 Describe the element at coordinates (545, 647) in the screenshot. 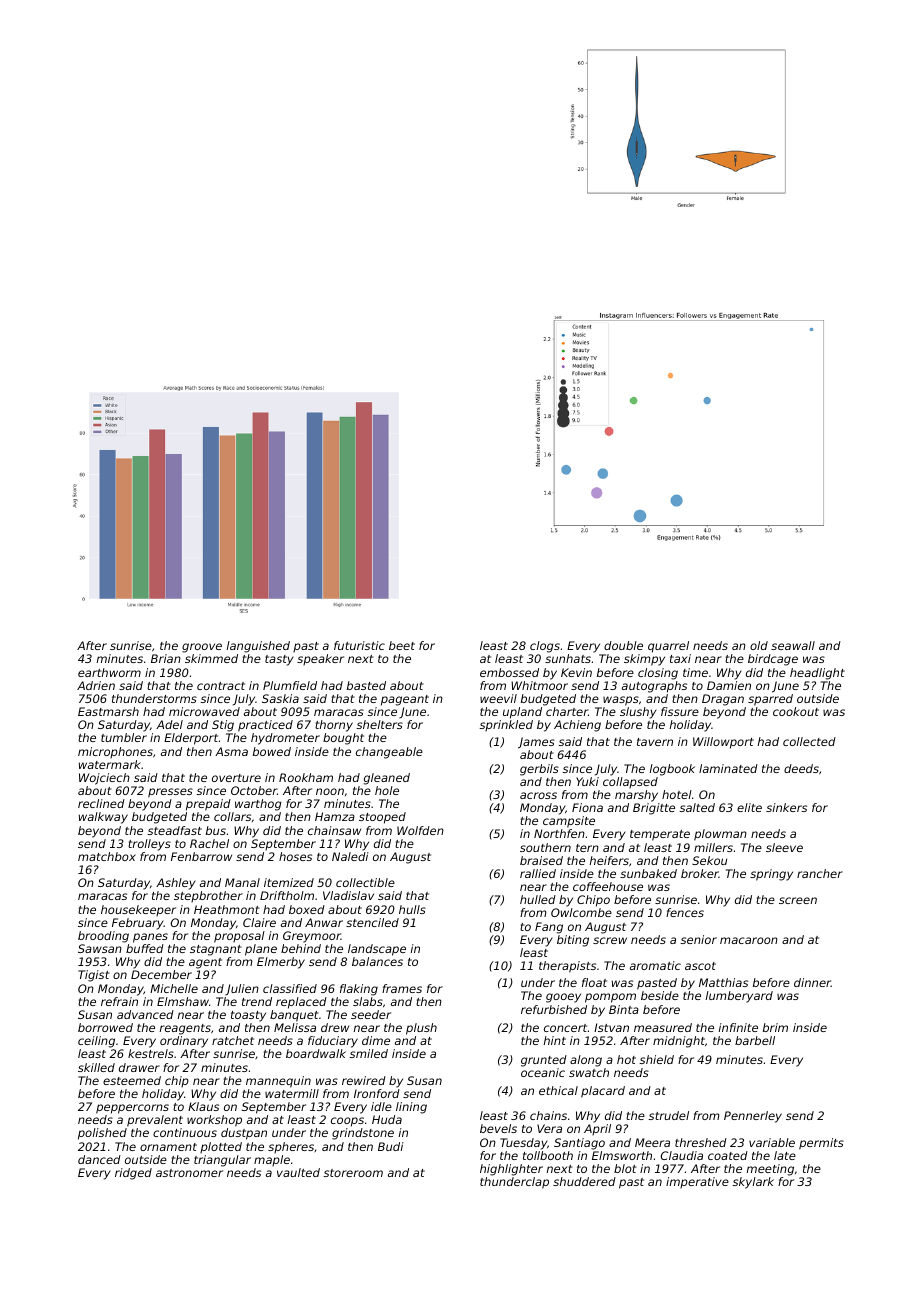

I see `clogs` at that location.
